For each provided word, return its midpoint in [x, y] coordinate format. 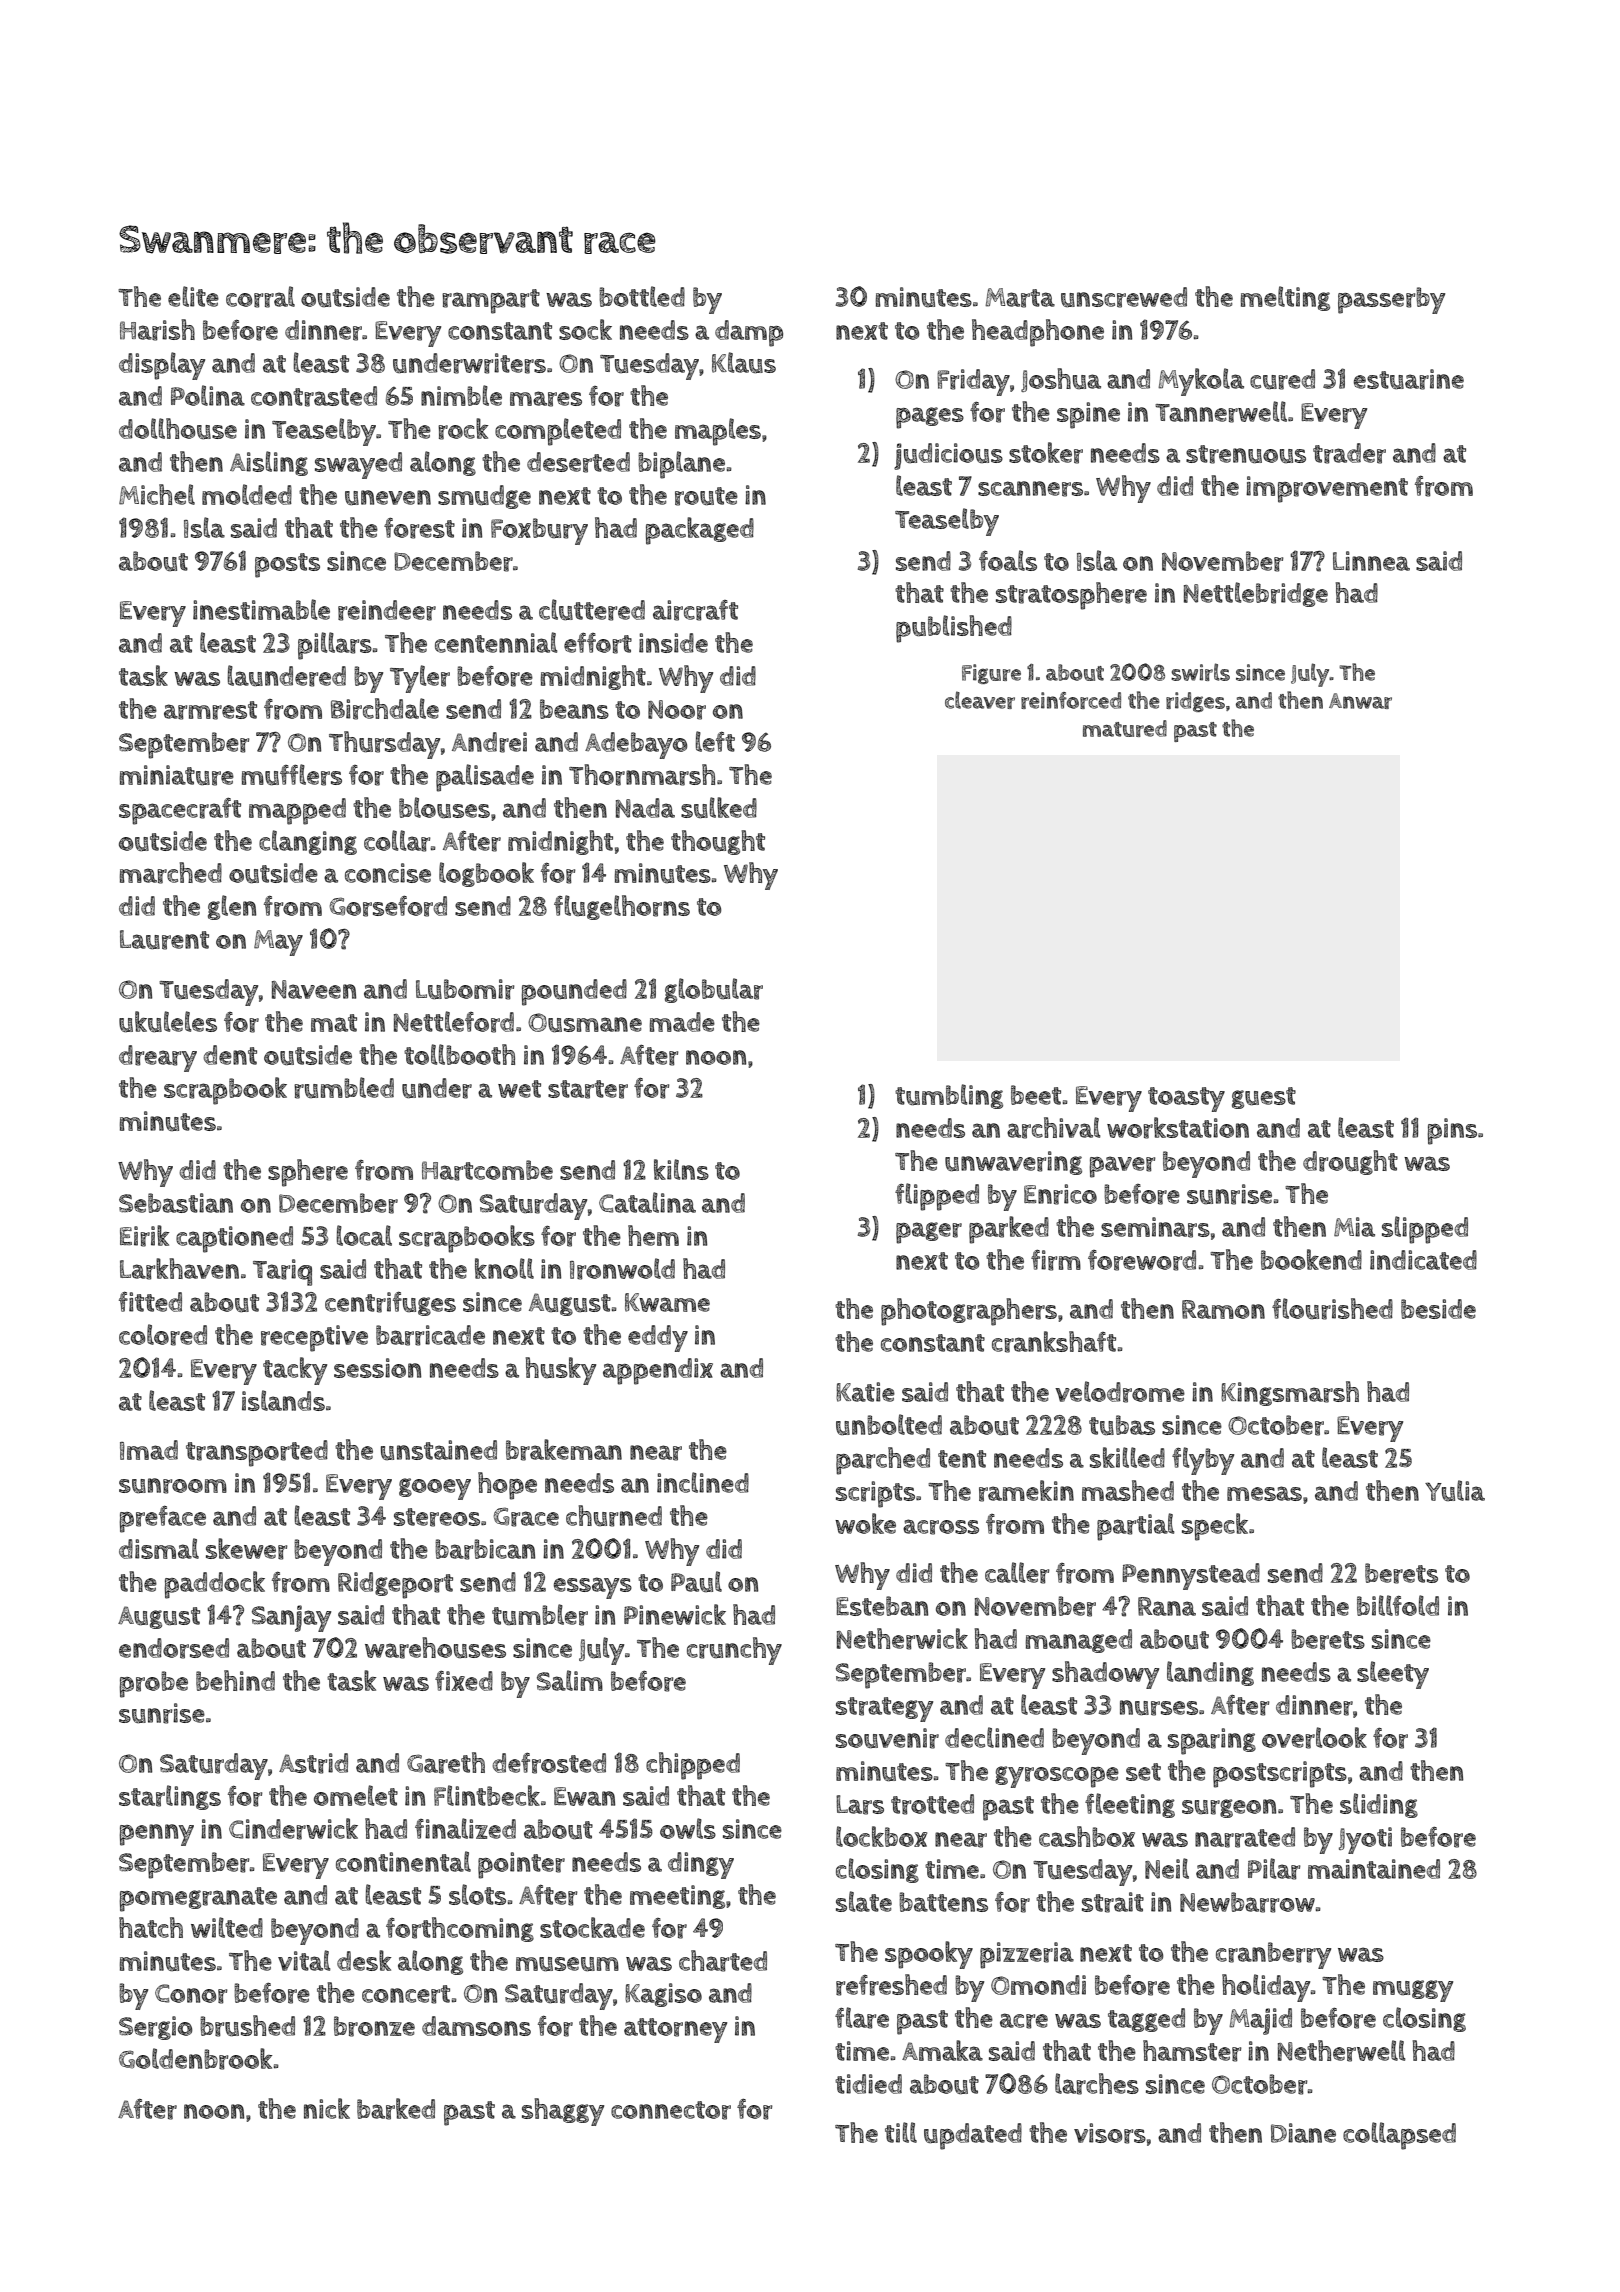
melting [1285, 298]
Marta [1020, 298]
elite [193, 296]
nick [327, 2108]
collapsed [1399, 2136]
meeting [677, 1897]
